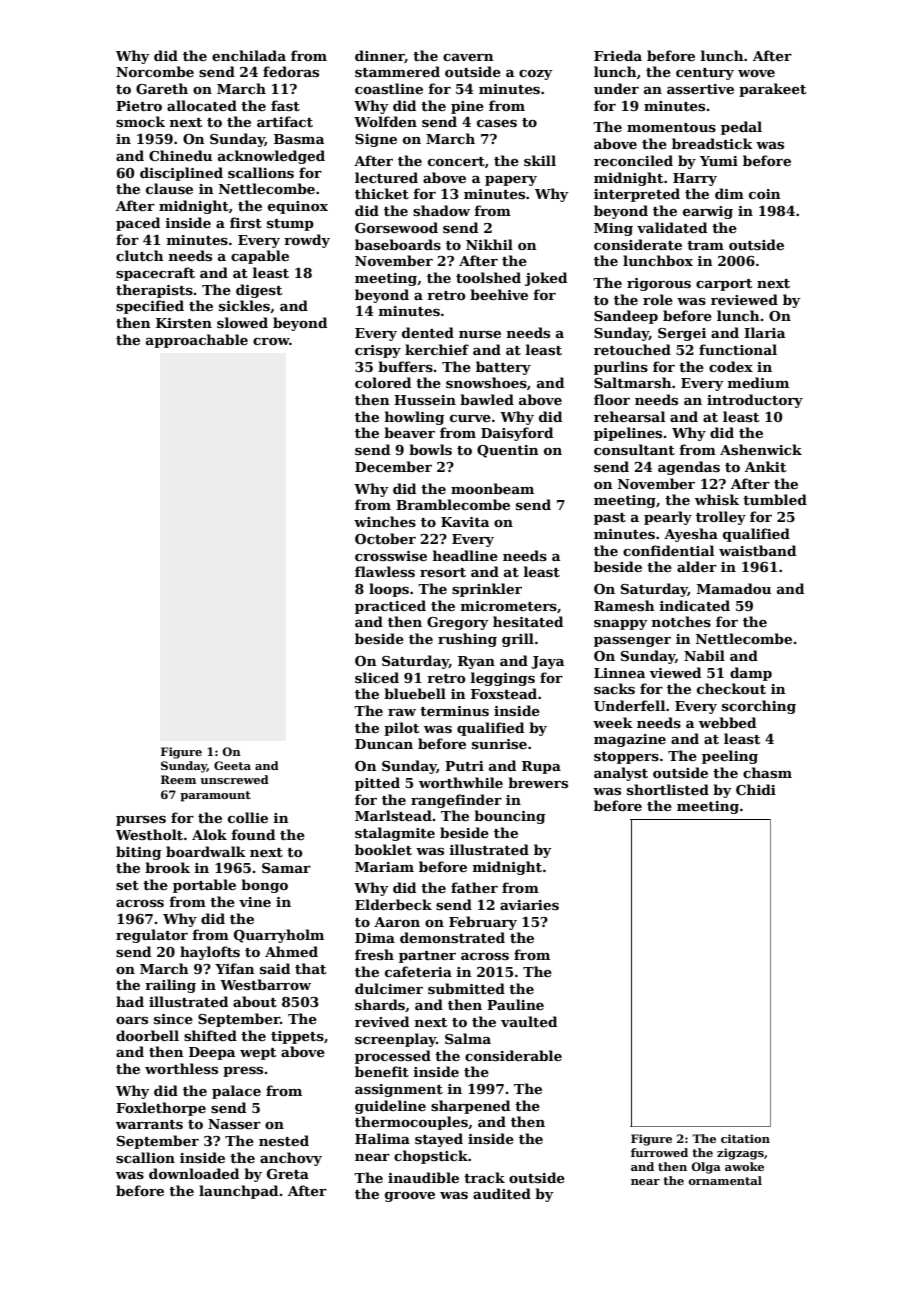  I want to click on wove, so click(756, 73).
